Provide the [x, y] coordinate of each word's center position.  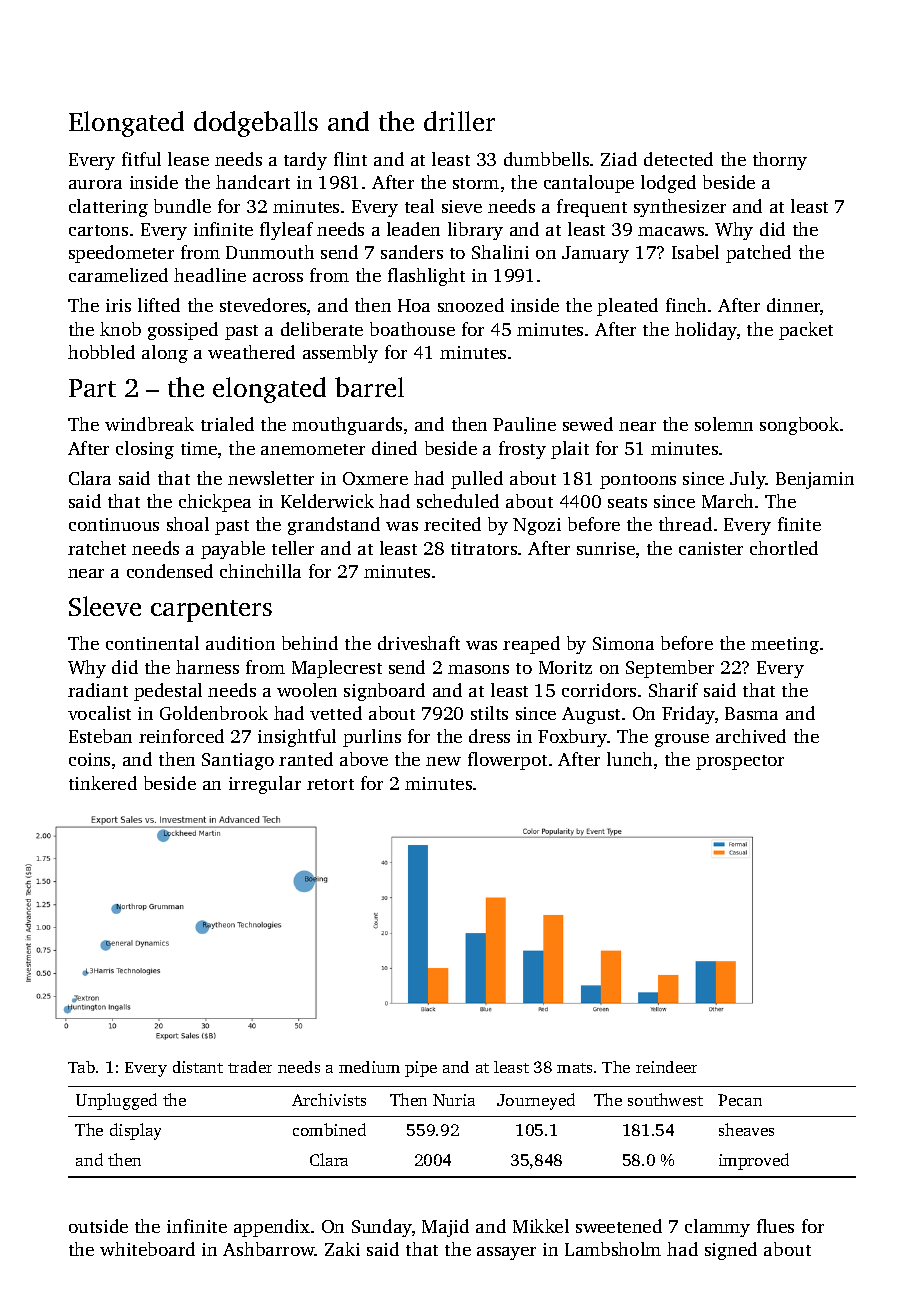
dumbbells [546, 159]
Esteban [100, 736]
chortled [784, 548]
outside [98, 1226]
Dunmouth [270, 252]
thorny [780, 161]
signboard [384, 692]
